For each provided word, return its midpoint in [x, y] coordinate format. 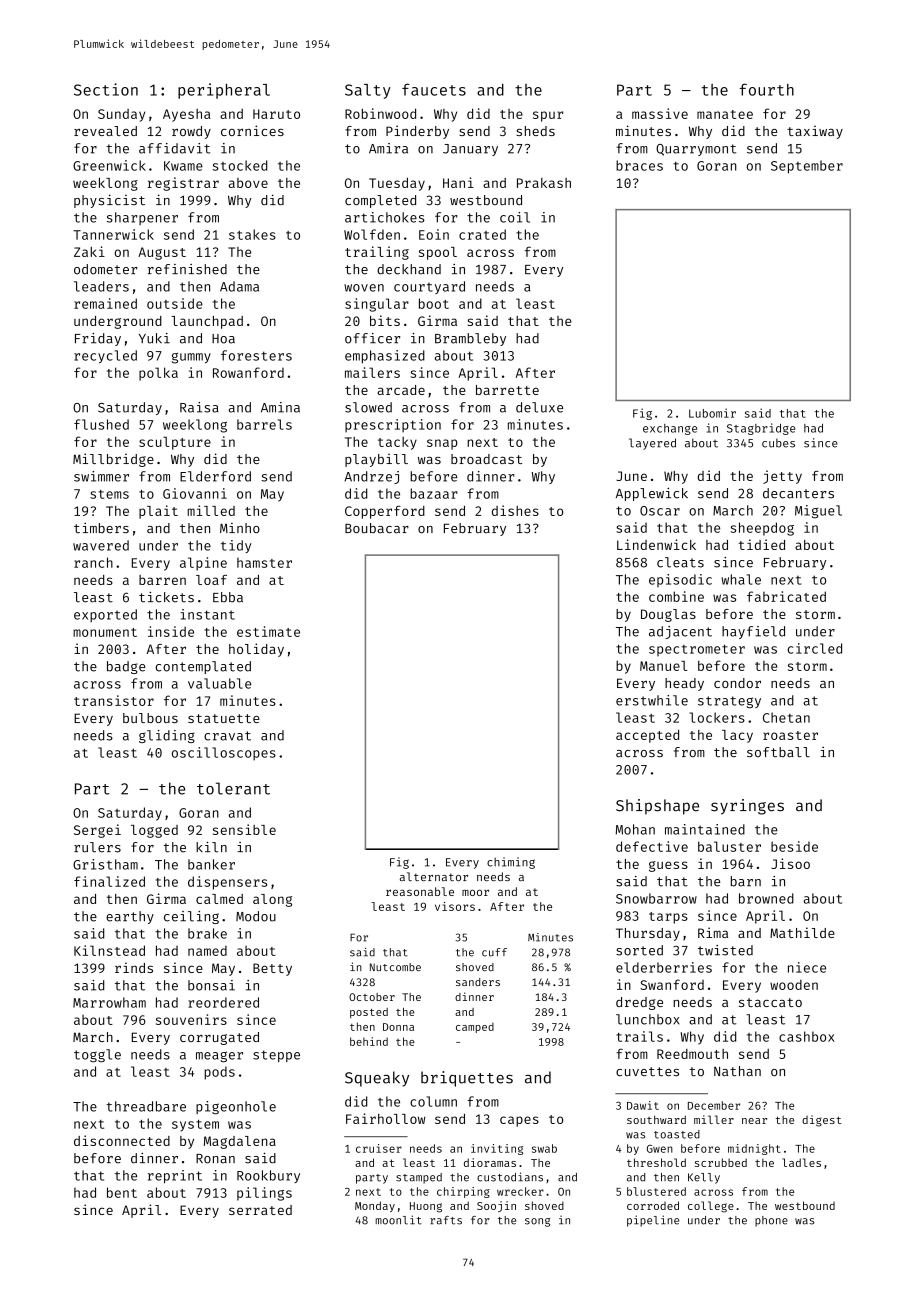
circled [815, 648]
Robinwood [380, 113]
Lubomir [712, 413]
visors [455, 906]
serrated [260, 1210]
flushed [101, 424]
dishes [515, 510]
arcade [401, 390]
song [537, 1222]
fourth [767, 89]
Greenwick [109, 165]
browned [766, 898]
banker [211, 864]
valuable [219, 683]
